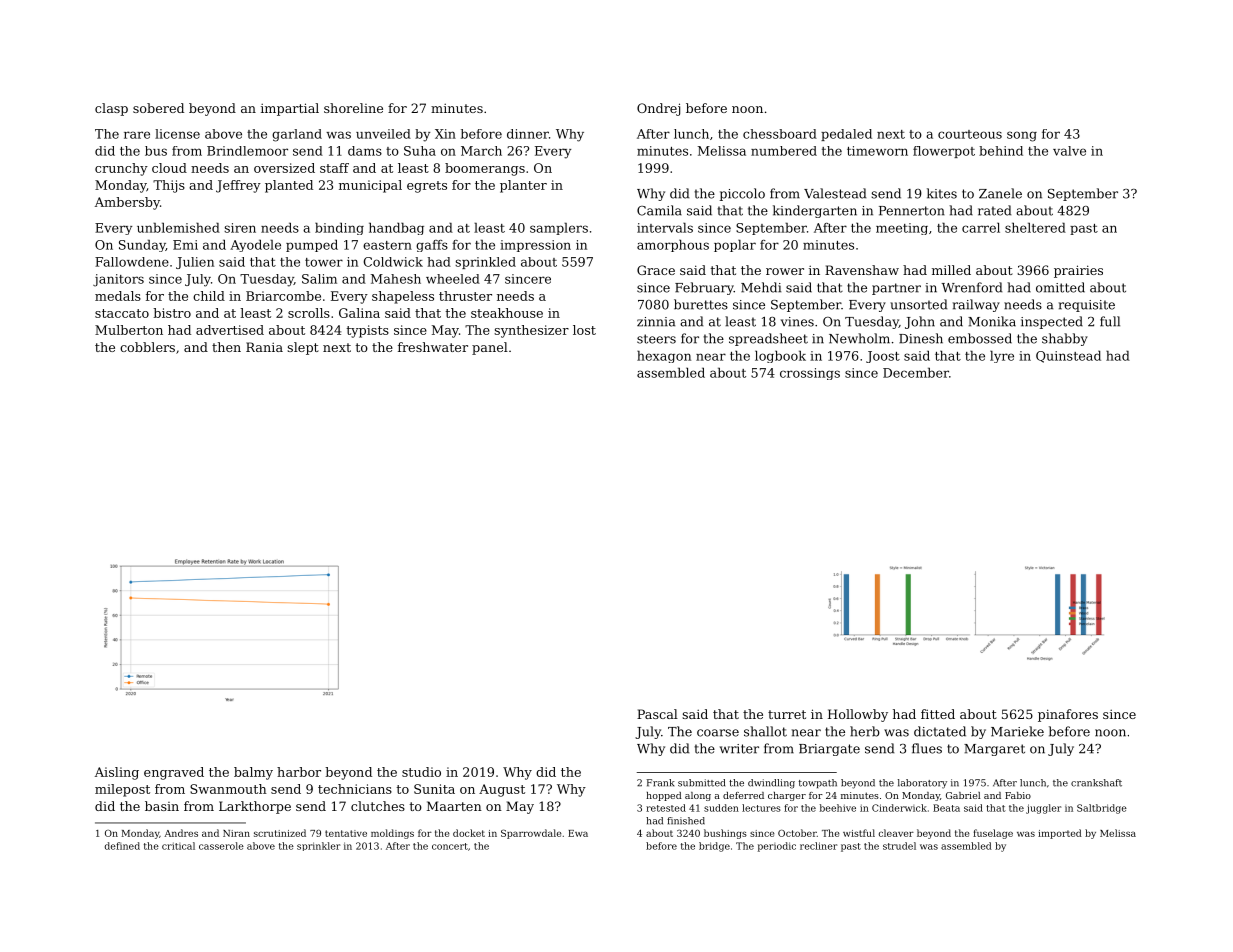  What do you see at coordinates (858, 715) in the image?
I see `Hollowby` at bounding box center [858, 715].
